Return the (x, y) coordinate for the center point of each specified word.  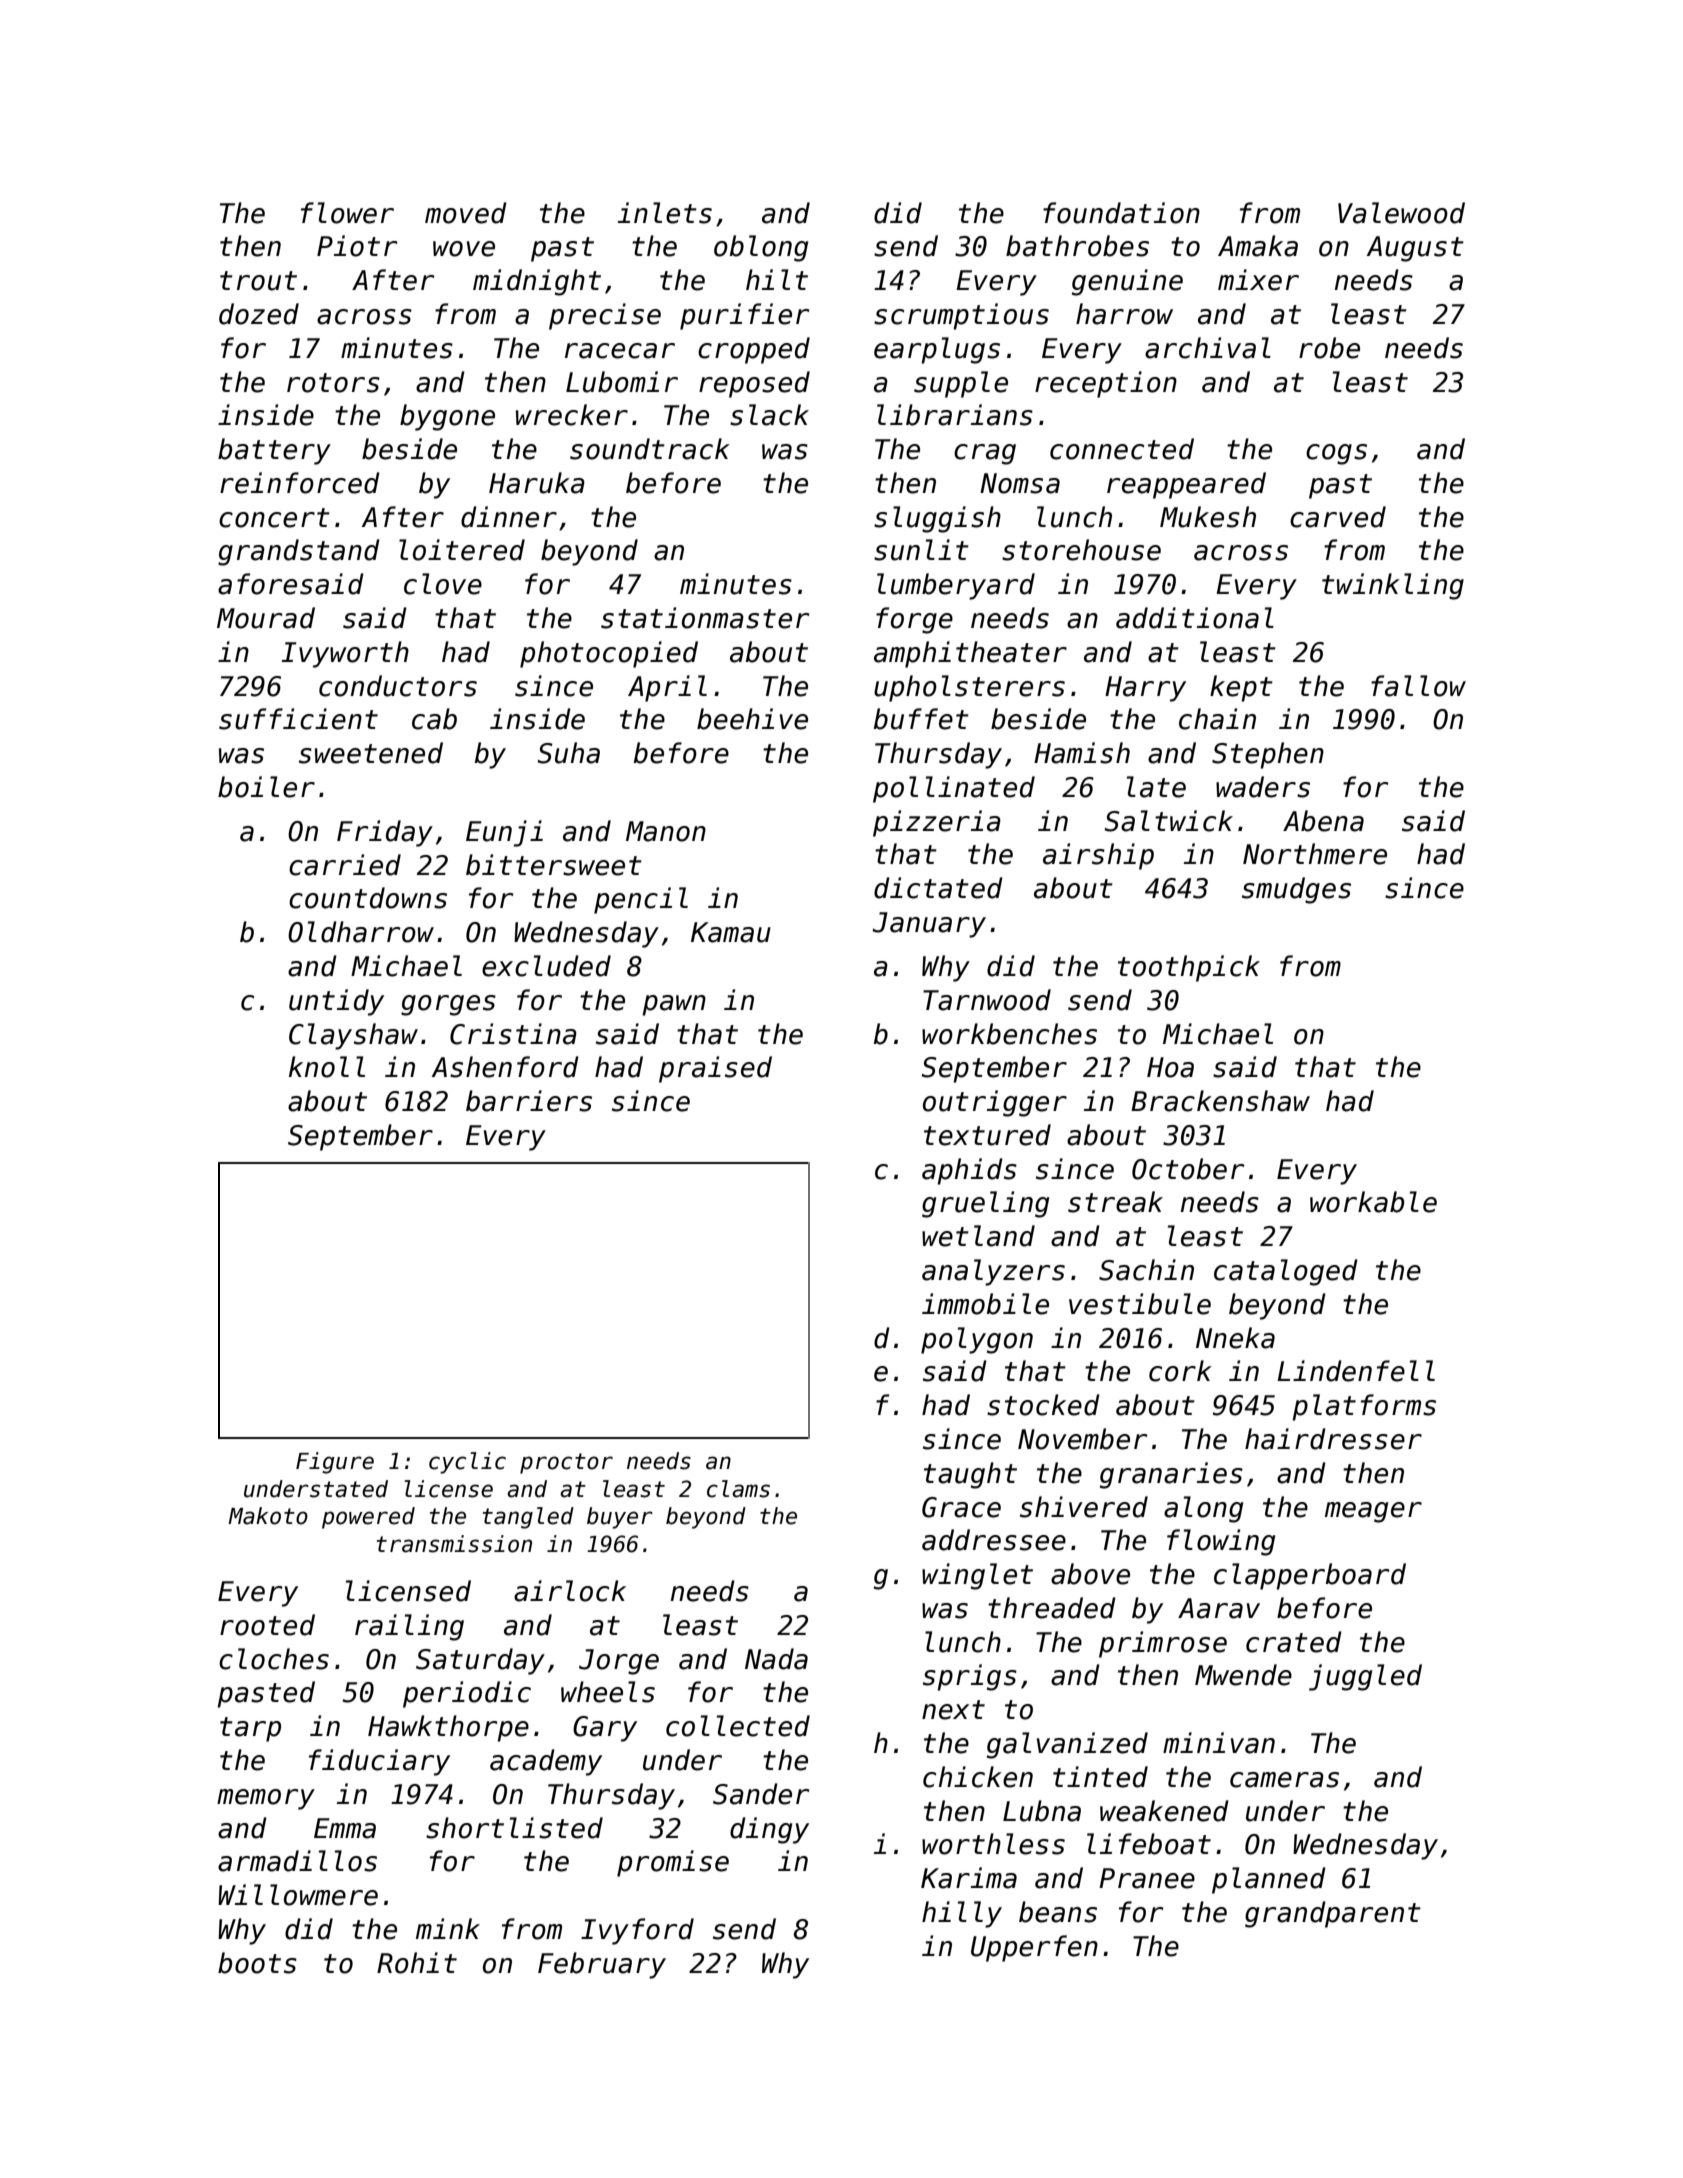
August (1415, 249)
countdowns (368, 898)
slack (769, 415)
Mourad (266, 618)
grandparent (1333, 1914)
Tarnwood (987, 1000)
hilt (777, 279)
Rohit (417, 1963)
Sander (761, 1794)
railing (409, 1627)
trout (258, 281)
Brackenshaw (1220, 1101)
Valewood (1401, 213)
